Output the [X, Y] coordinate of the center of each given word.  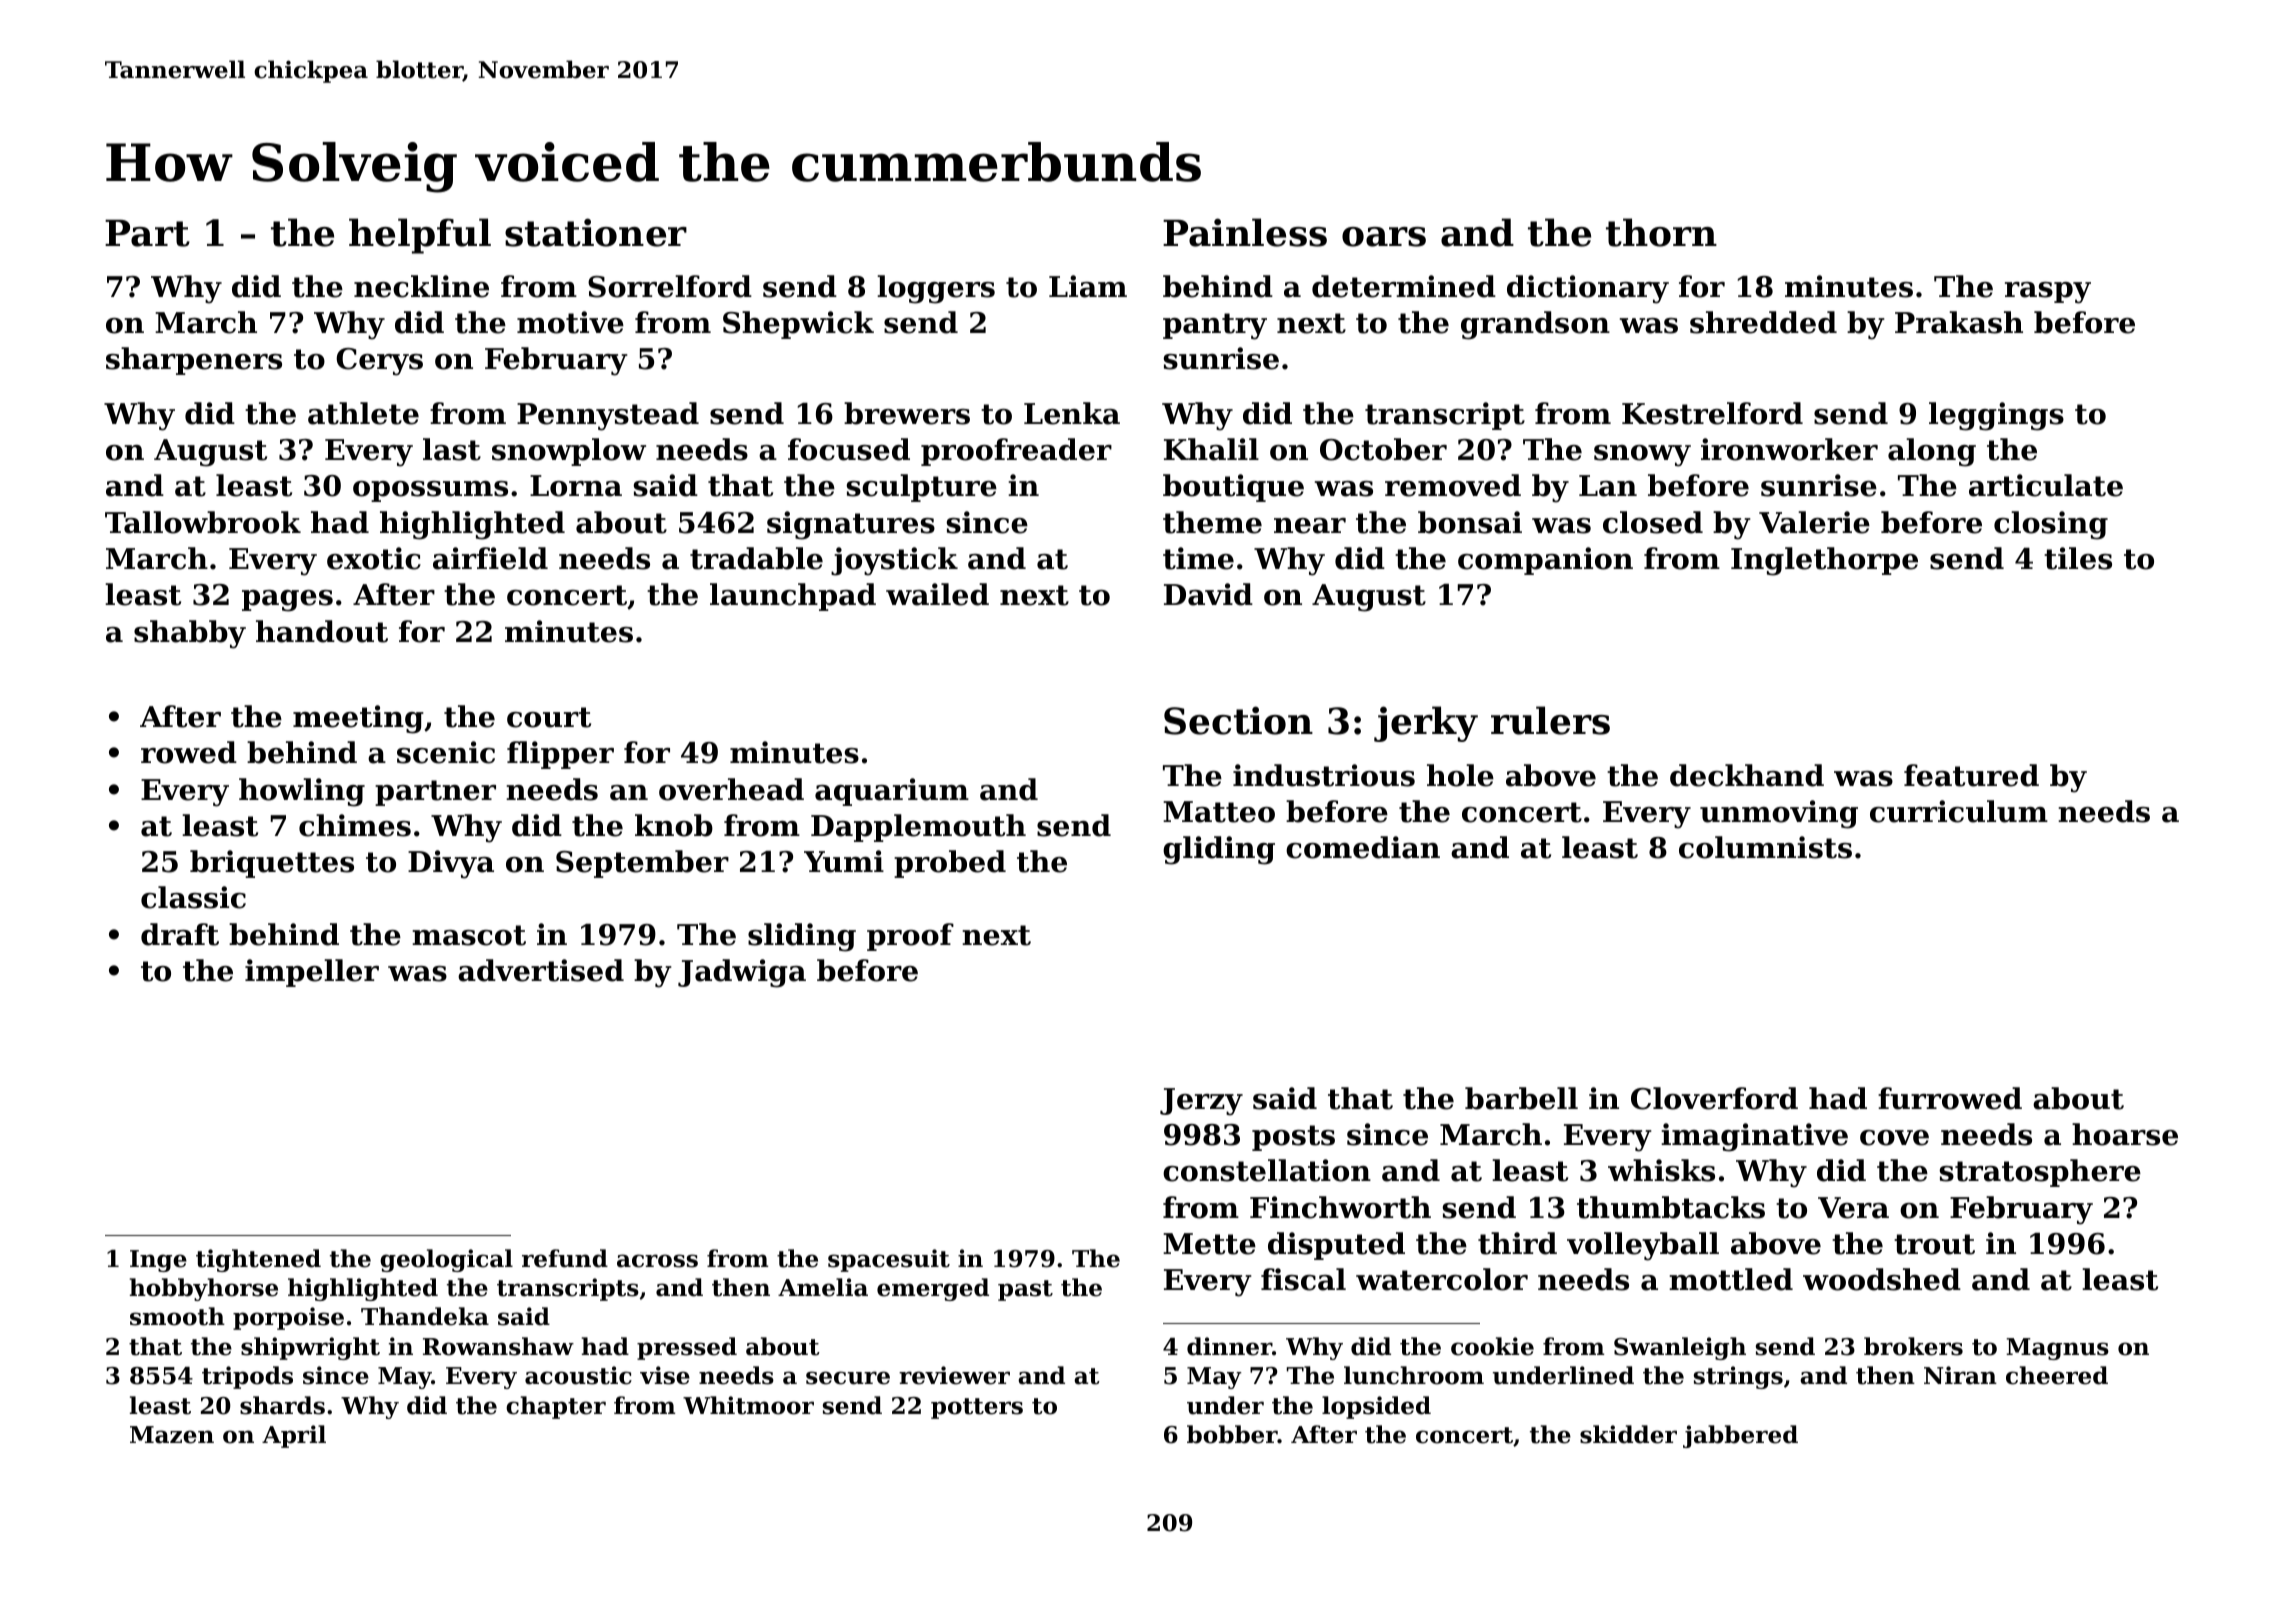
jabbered [1740, 1436]
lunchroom [1414, 1375]
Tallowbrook [203, 522]
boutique [1233, 488]
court [549, 717]
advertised [541, 970]
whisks [1661, 1170]
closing [2051, 525]
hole [1460, 775]
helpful [420, 236]
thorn [1661, 232]
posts [1293, 1138]
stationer [596, 232]
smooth [177, 1316]
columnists [1765, 847]
